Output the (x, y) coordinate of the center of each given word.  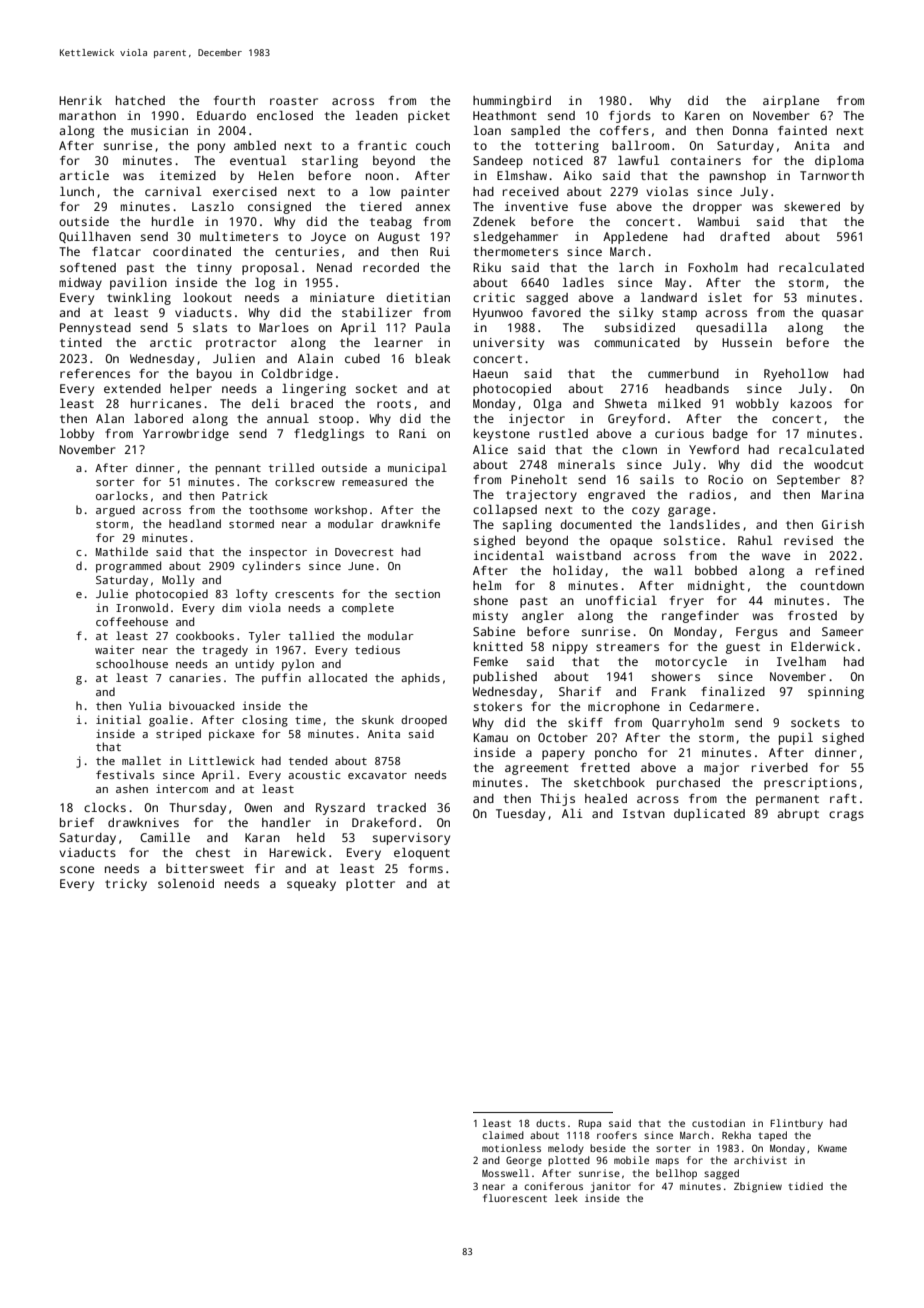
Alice (490, 449)
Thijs (557, 800)
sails (657, 479)
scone (77, 869)
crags (846, 816)
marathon (87, 115)
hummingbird (512, 102)
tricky (126, 885)
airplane (791, 102)
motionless (511, 1148)
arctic (171, 342)
